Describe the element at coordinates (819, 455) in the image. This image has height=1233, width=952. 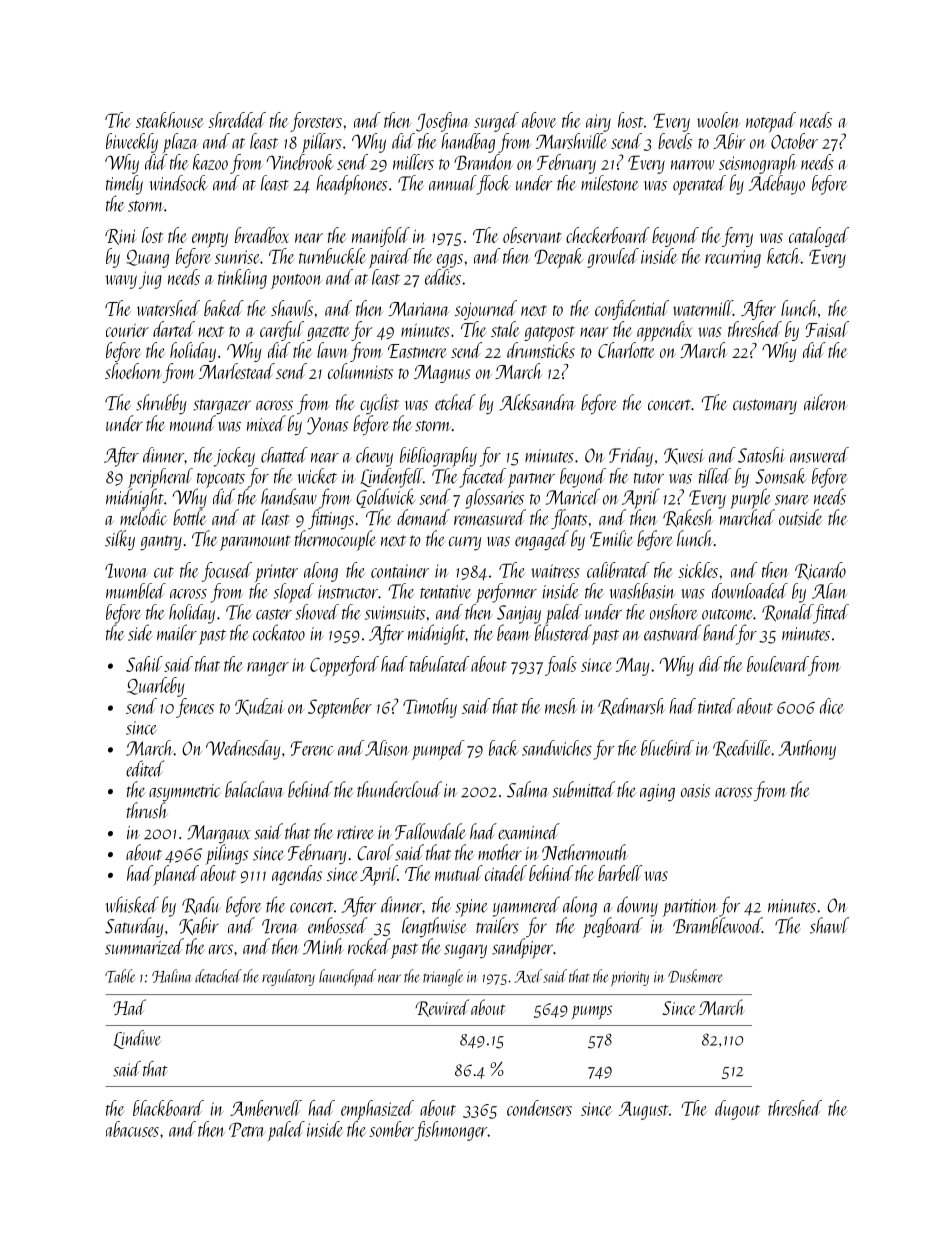
I see `answered` at that location.
